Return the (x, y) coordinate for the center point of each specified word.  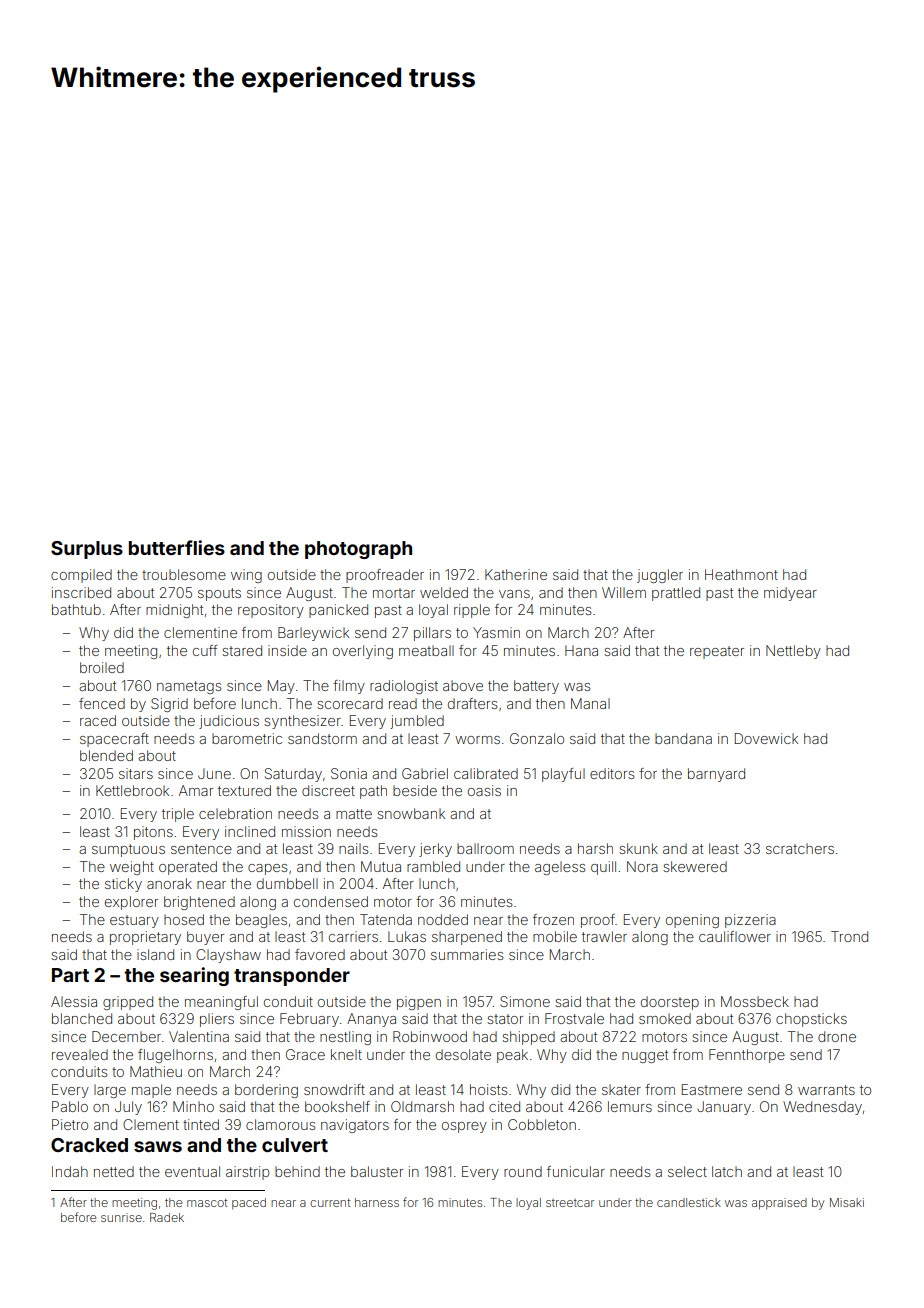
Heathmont (741, 574)
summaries (467, 954)
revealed (80, 1054)
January (724, 1108)
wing (246, 576)
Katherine (516, 574)
